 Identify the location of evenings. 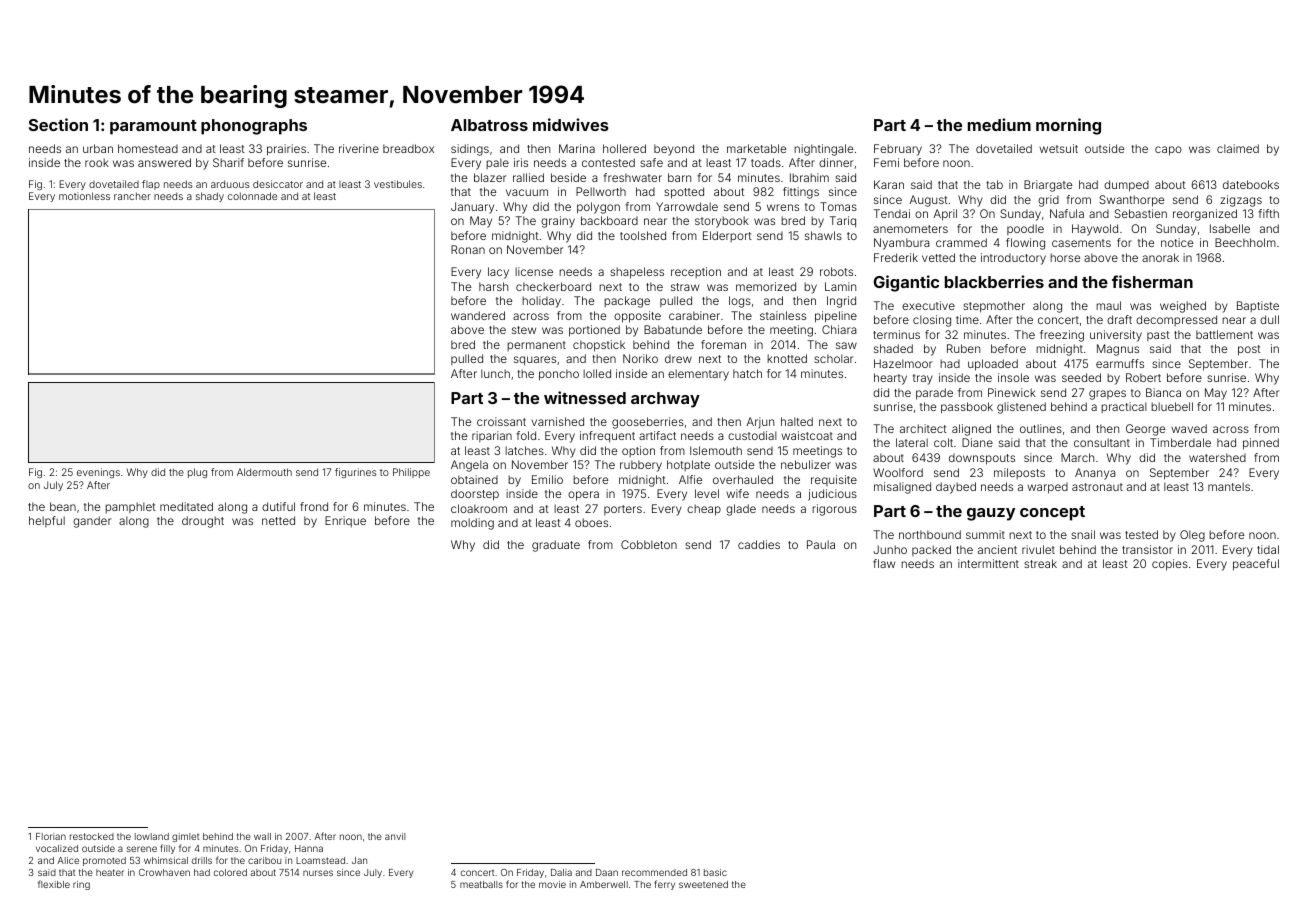
(98, 473).
